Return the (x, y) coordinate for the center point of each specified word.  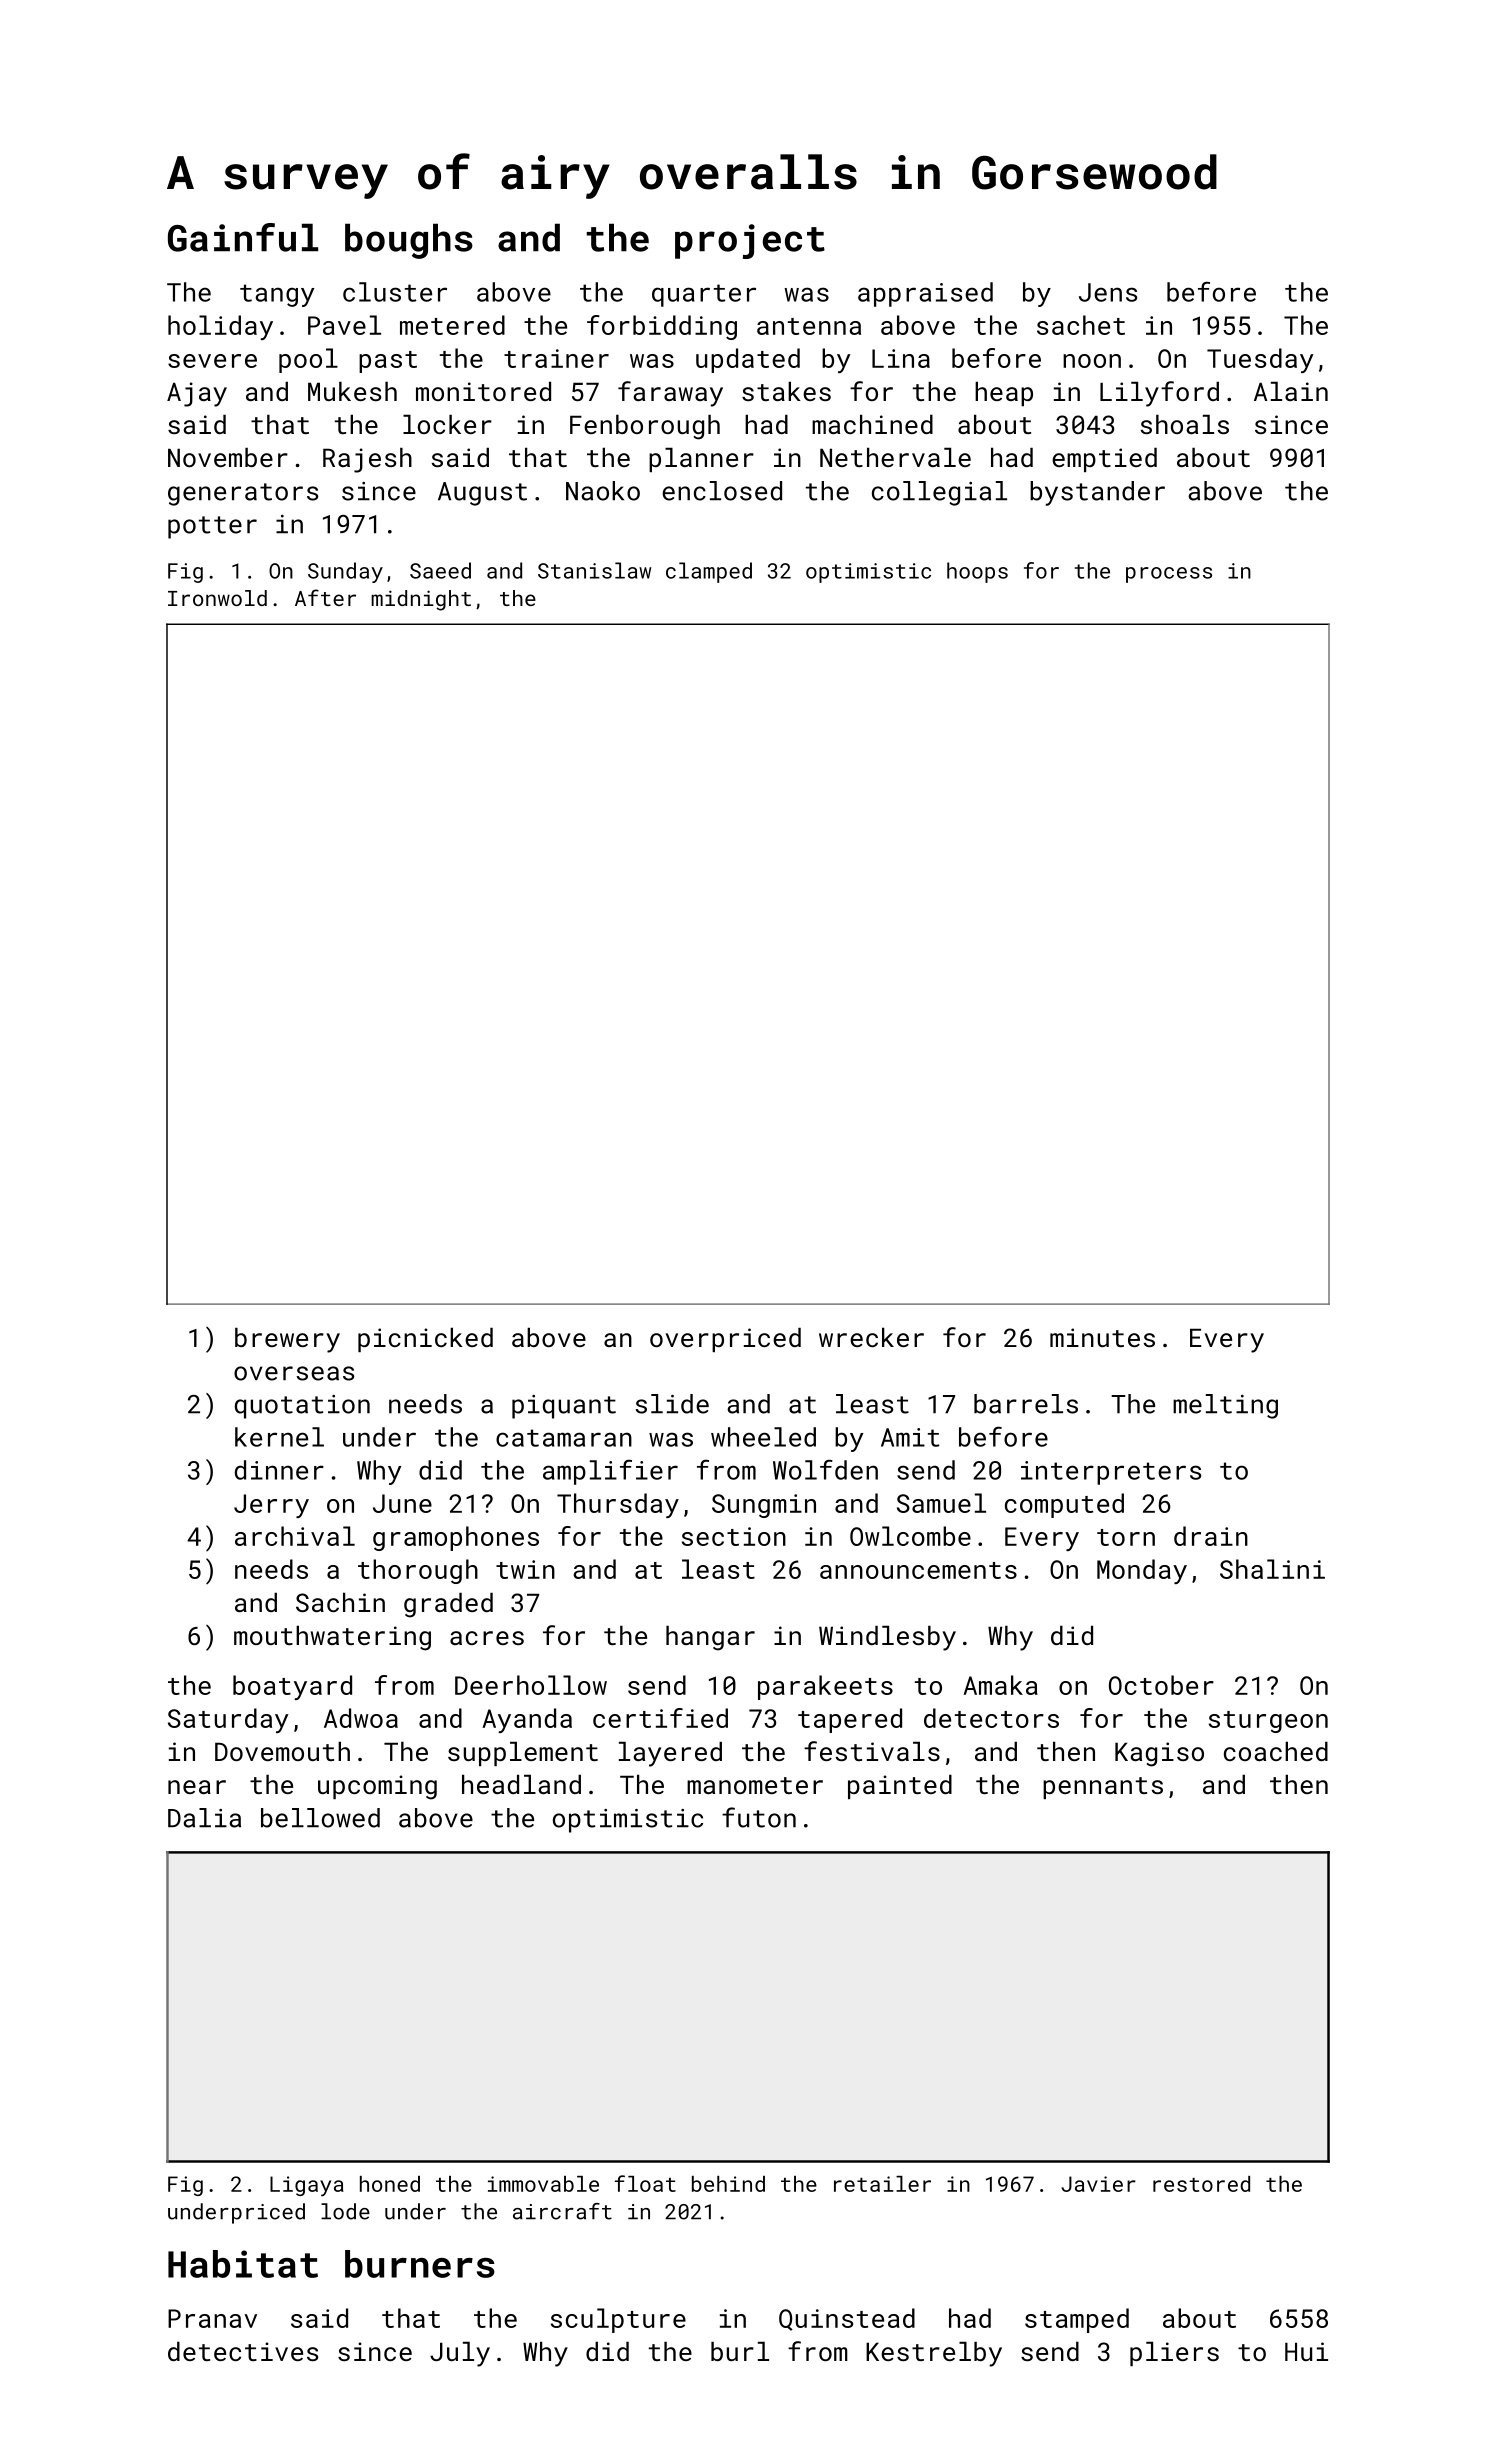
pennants (1103, 1788)
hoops (977, 572)
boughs (409, 241)
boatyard (292, 1687)
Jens (1108, 292)
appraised (925, 294)
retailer (882, 2184)
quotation (302, 1407)
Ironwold (217, 598)
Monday (1142, 1571)
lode (345, 2211)
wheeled (763, 1437)
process (1169, 575)
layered (670, 1754)
